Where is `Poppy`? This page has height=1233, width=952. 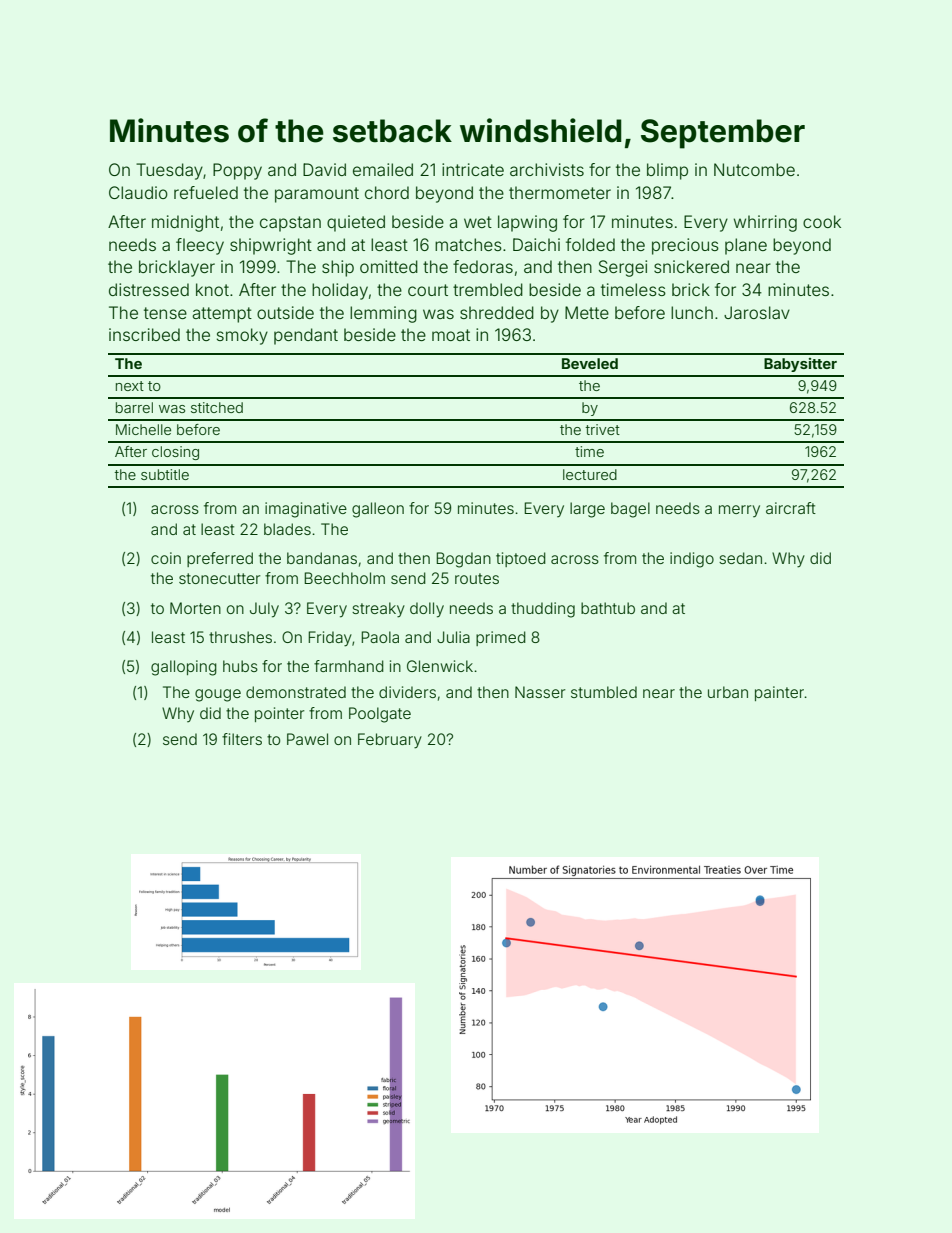
Poppy is located at coordinates (237, 171).
